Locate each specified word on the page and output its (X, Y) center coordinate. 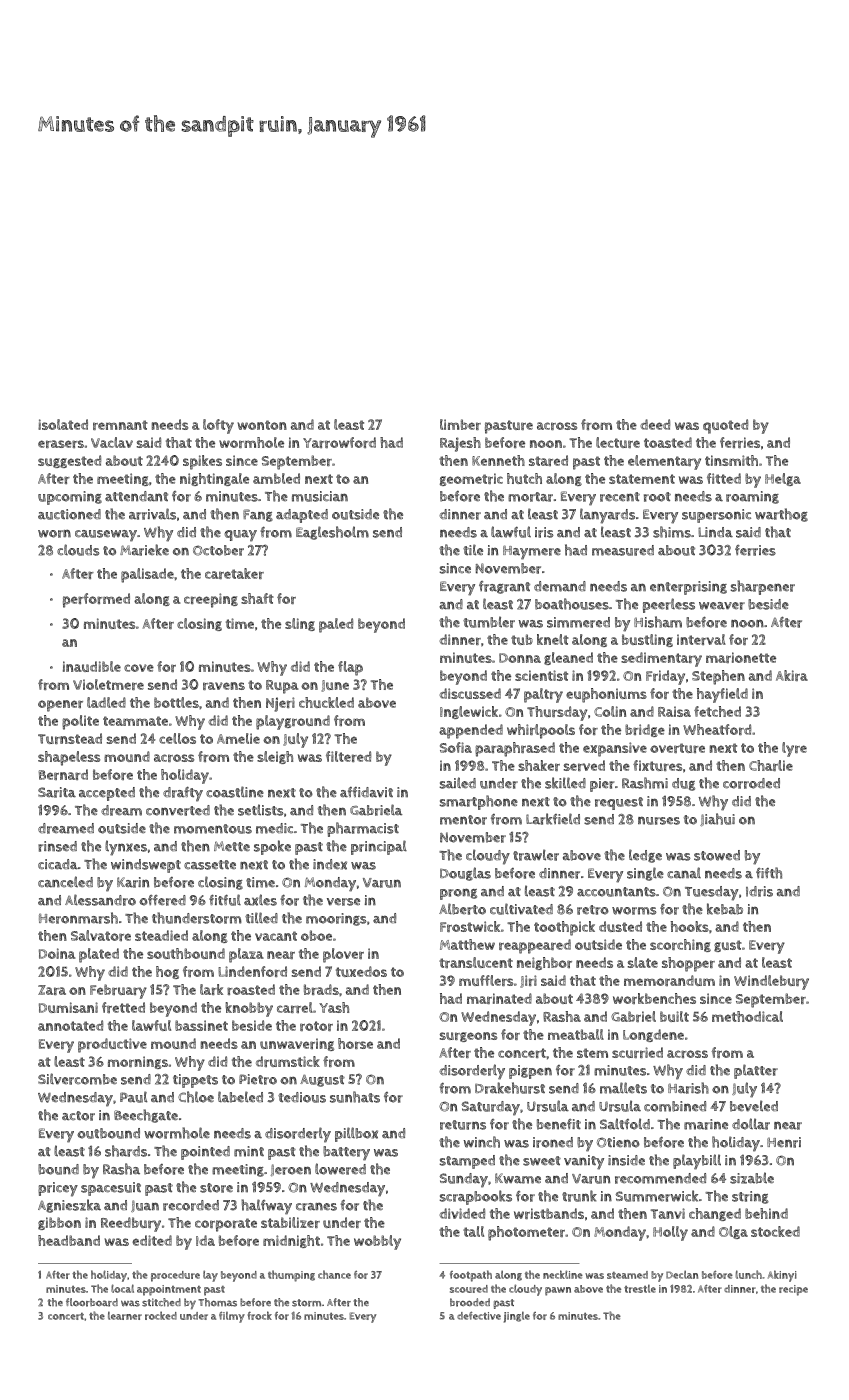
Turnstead (70, 738)
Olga (733, 1232)
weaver (722, 606)
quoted (725, 426)
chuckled (326, 702)
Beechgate (146, 1116)
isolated (63, 424)
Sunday (464, 1180)
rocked (161, 1315)
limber (460, 424)
